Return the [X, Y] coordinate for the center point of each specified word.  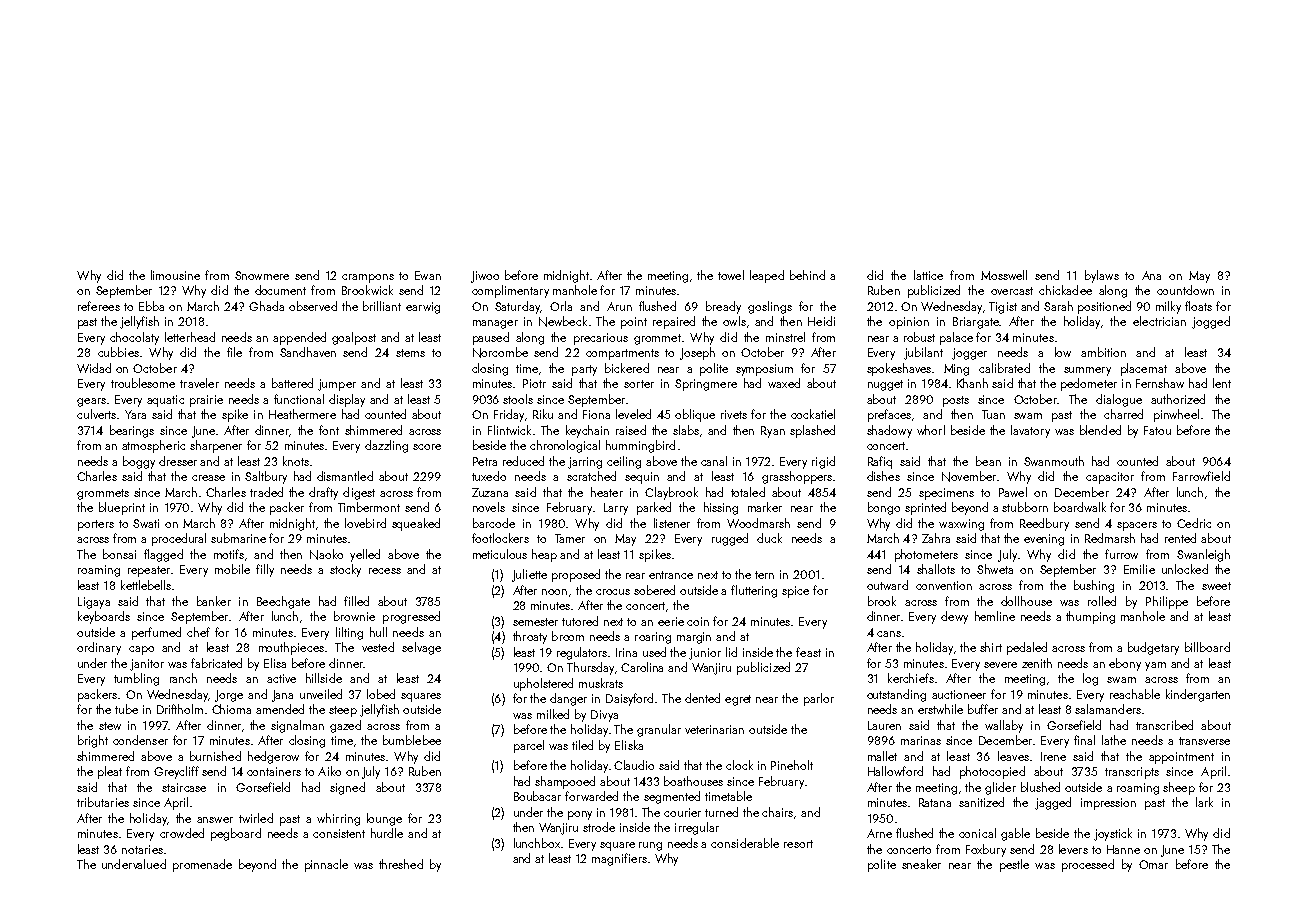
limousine [175, 275]
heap [544, 555]
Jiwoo [485, 277]
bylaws [1102, 276]
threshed [401, 864]
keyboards [104, 617]
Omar [1153, 864]
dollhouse [1026, 601]
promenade [202, 865]
